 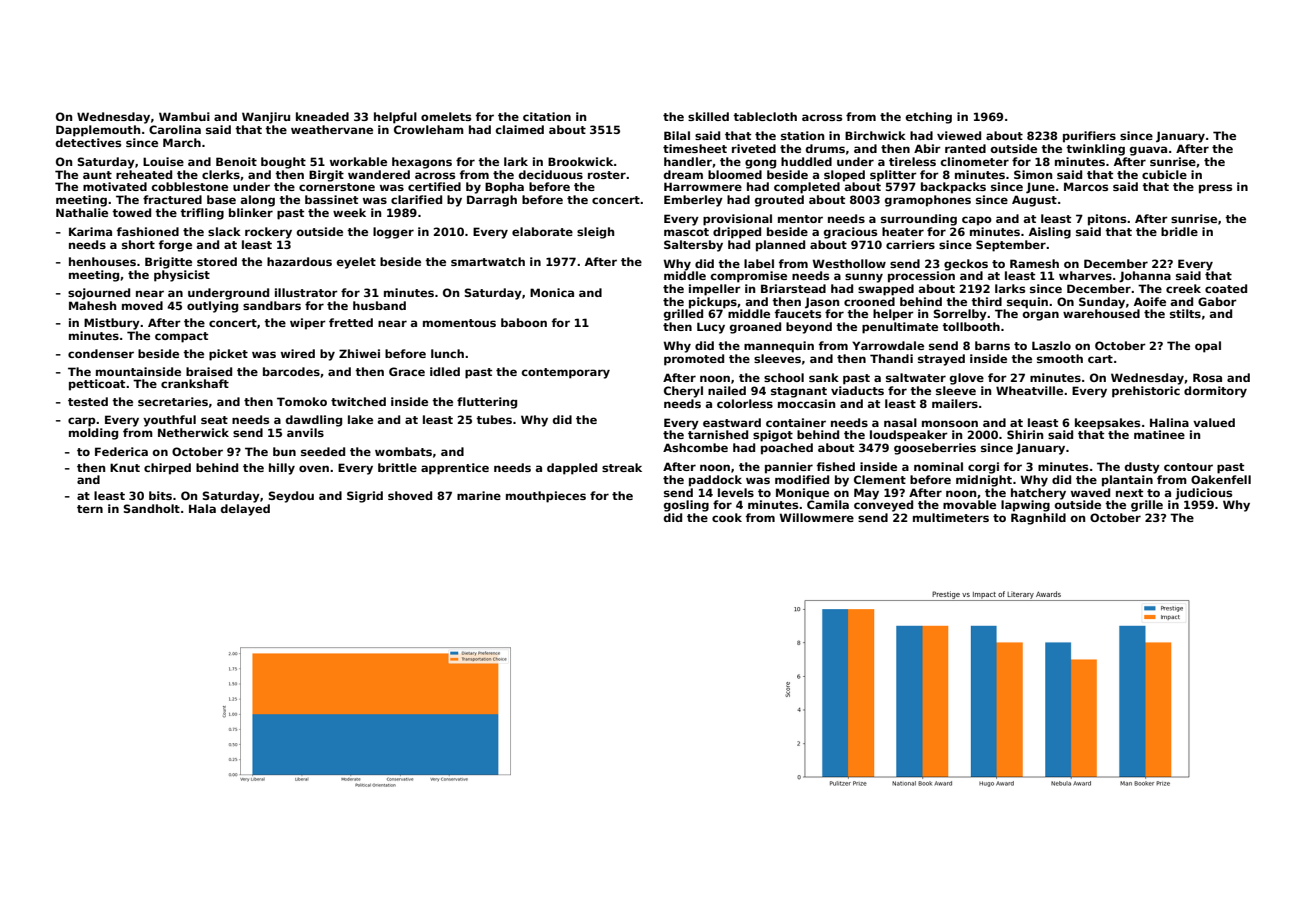 What do you see at coordinates (850, 233) in the screenshot?
I see `gracious` at bounding box center [850, 233].
